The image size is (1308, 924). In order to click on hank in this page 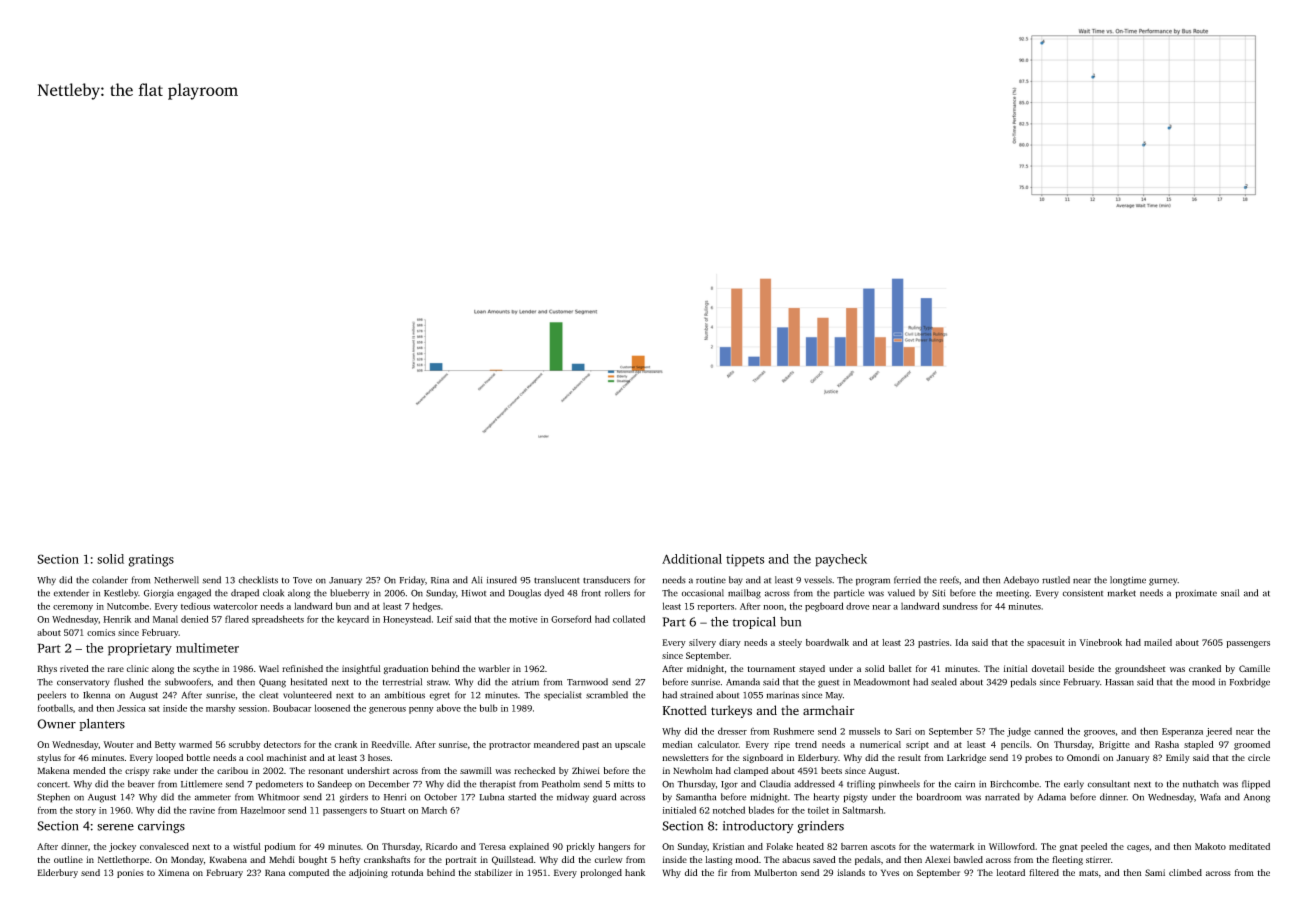, I will do `click(635, 872)`.
